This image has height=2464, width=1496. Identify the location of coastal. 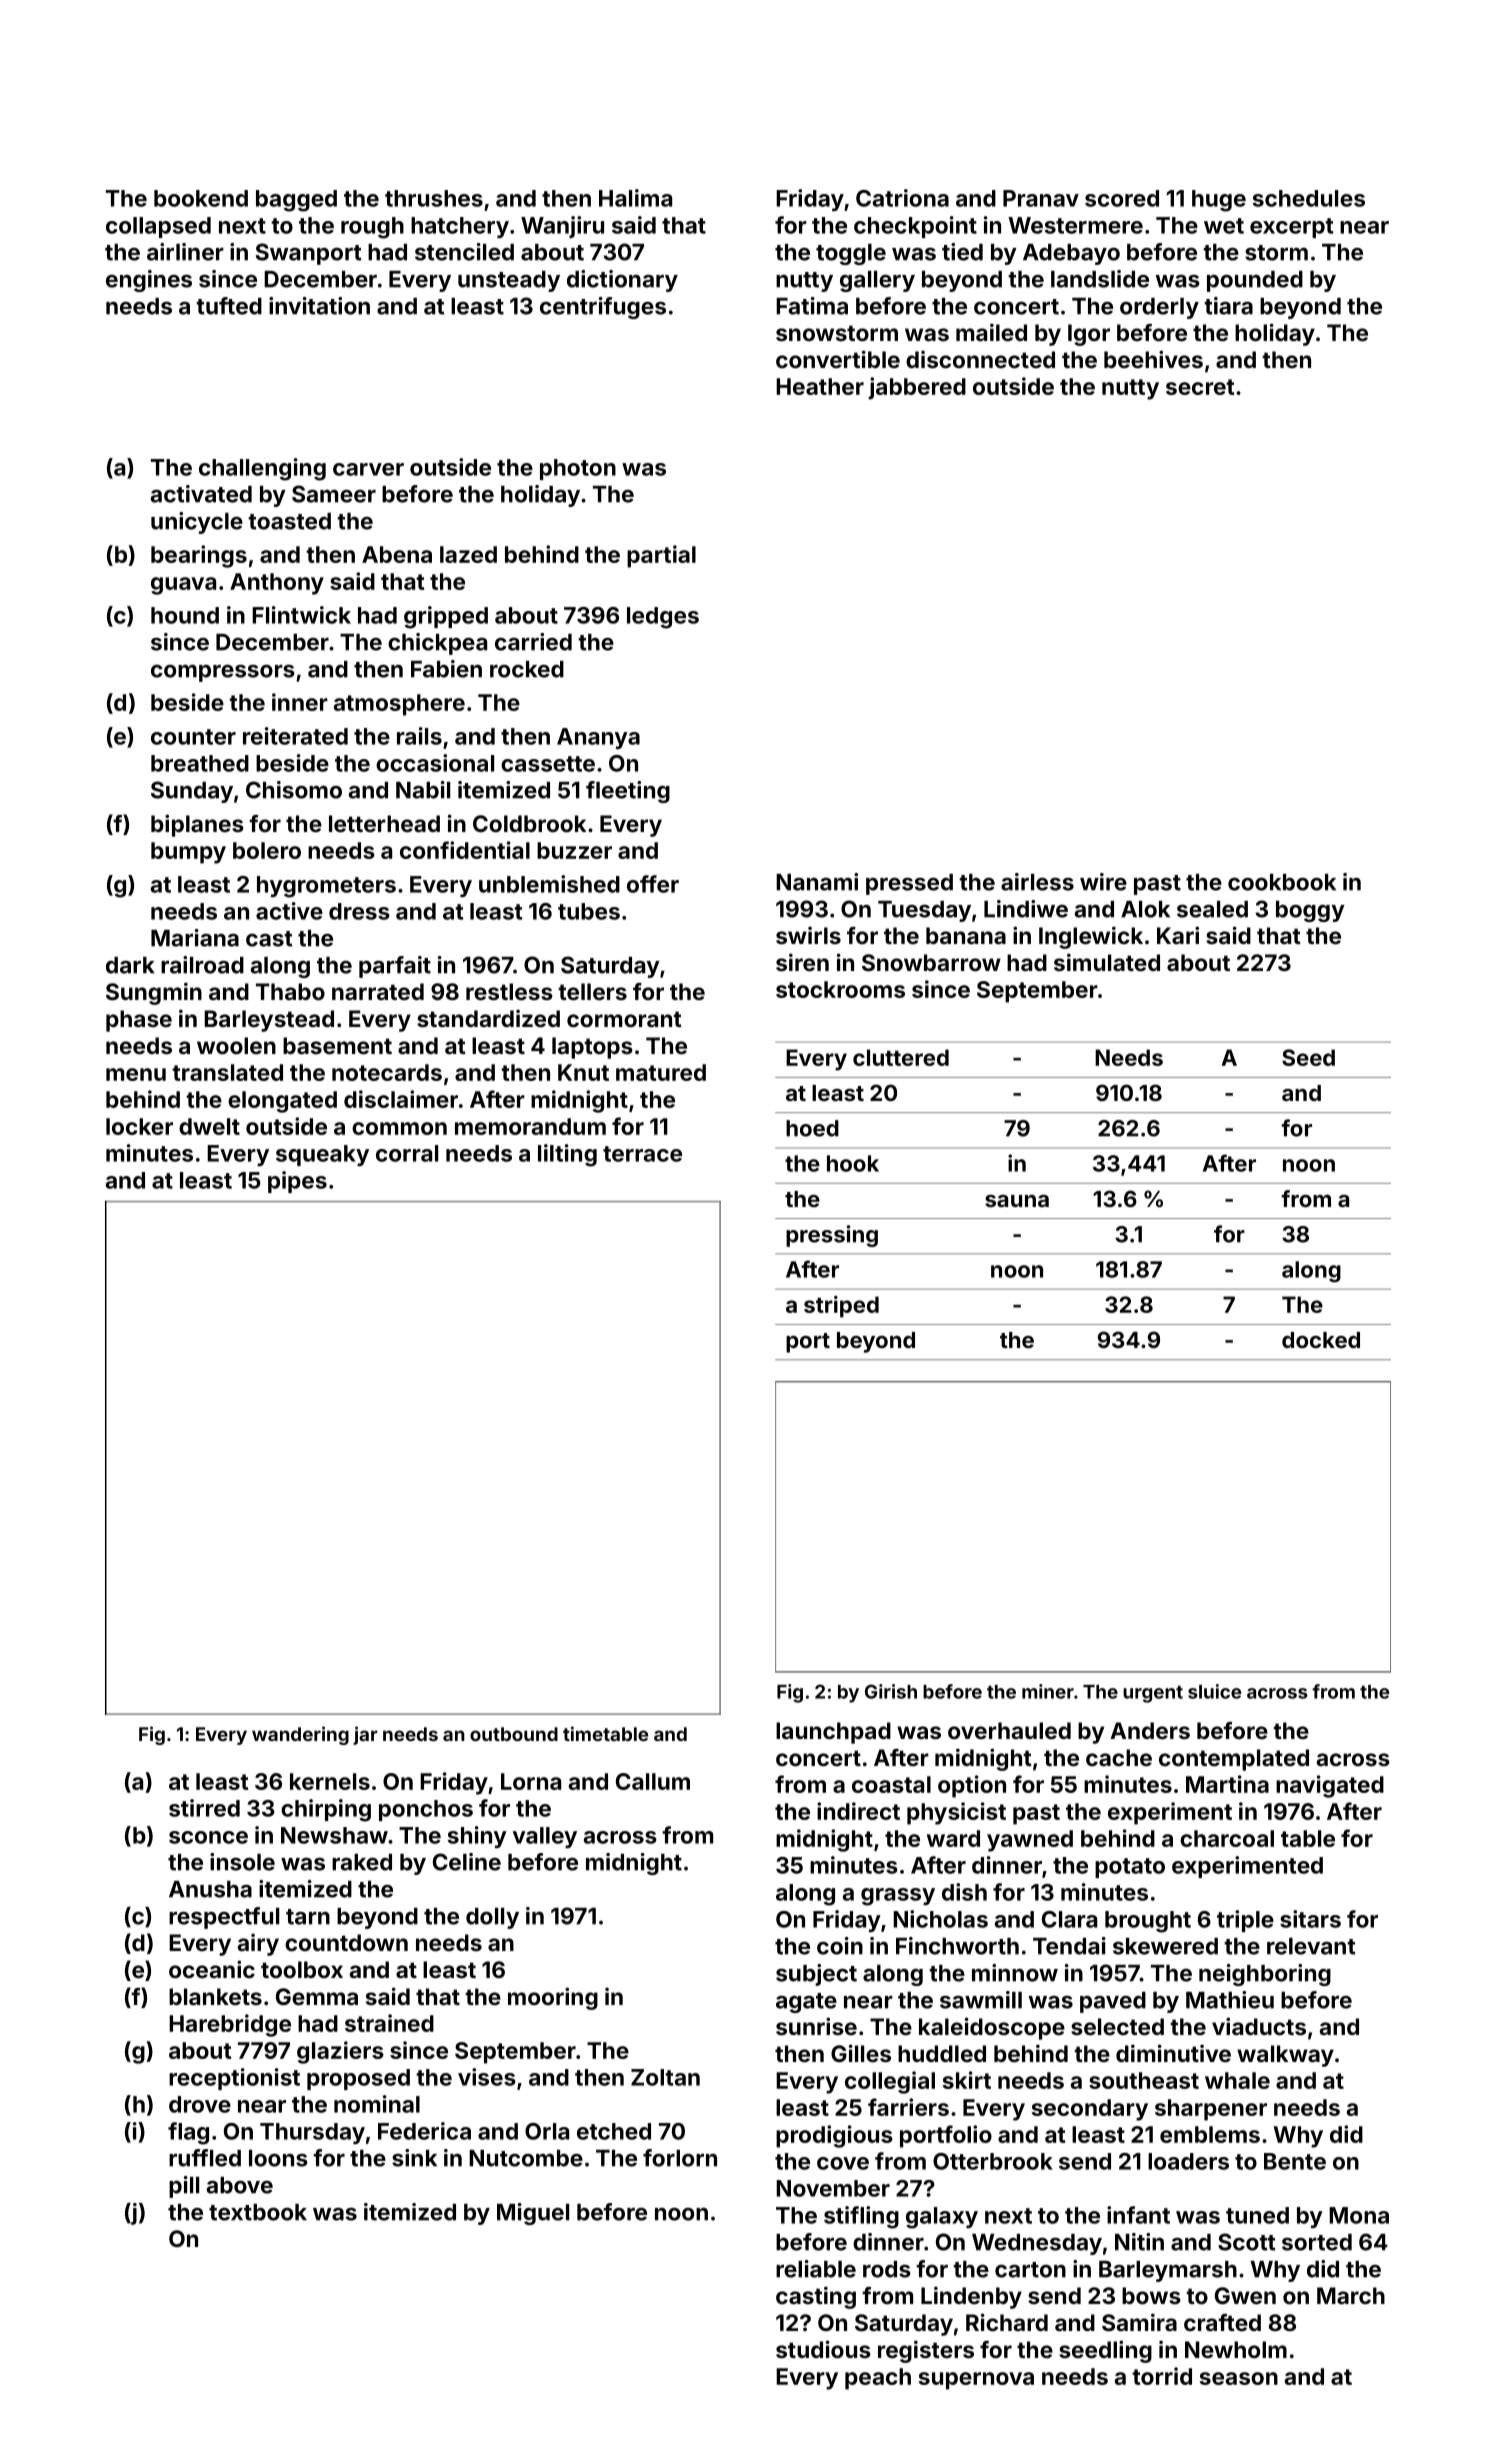
(891, 1784).
